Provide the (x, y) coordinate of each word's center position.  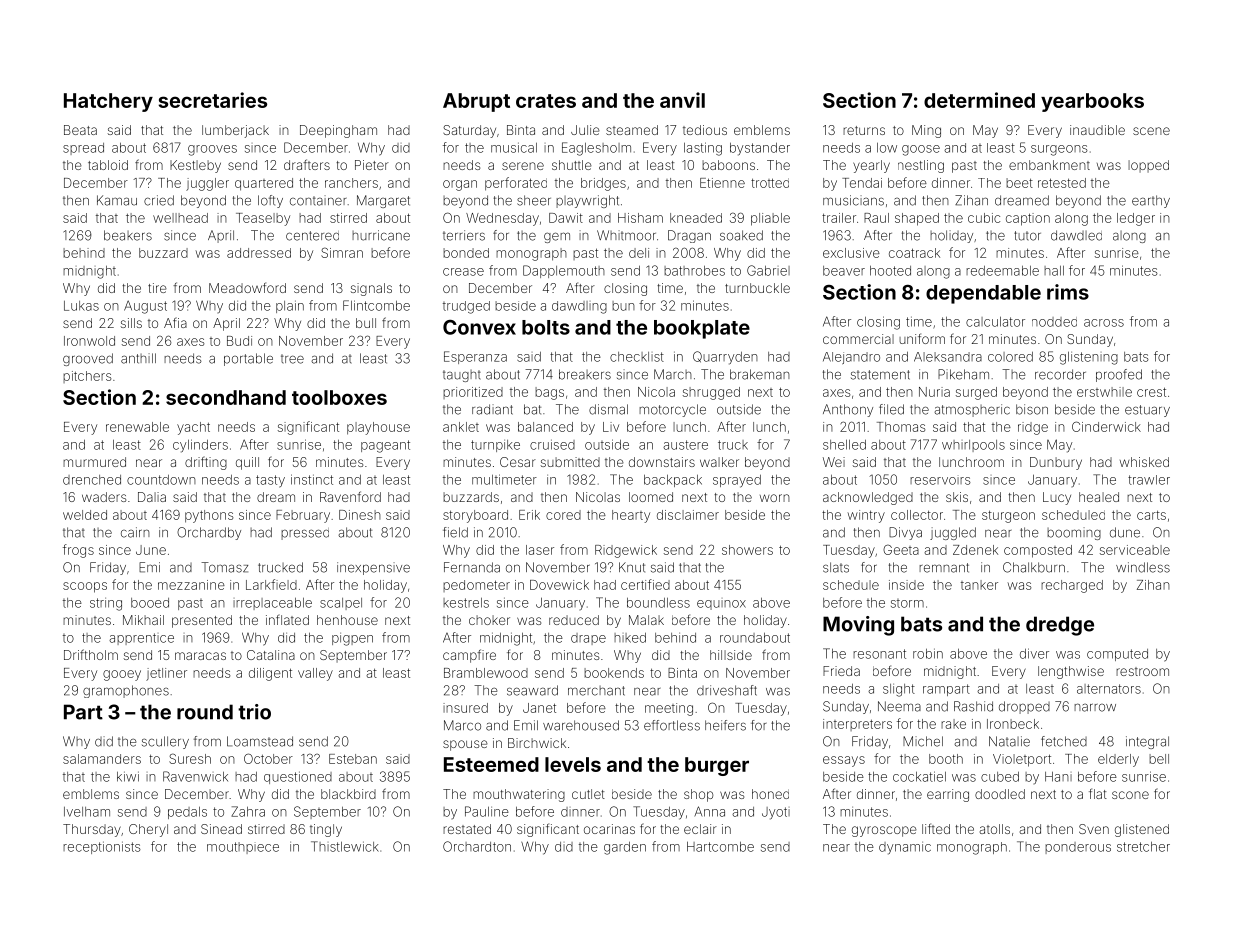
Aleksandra (948, 357)
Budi (239, 341)
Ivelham (87, 812)
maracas (200, 656)
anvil (682, 100)
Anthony (848, 410)
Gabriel (768, 270)
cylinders (200, 446)
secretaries (212, 100)
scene (1151, 131)
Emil (526, 725)
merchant (596, 691)
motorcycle (672, 410)
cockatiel (919, 776)
